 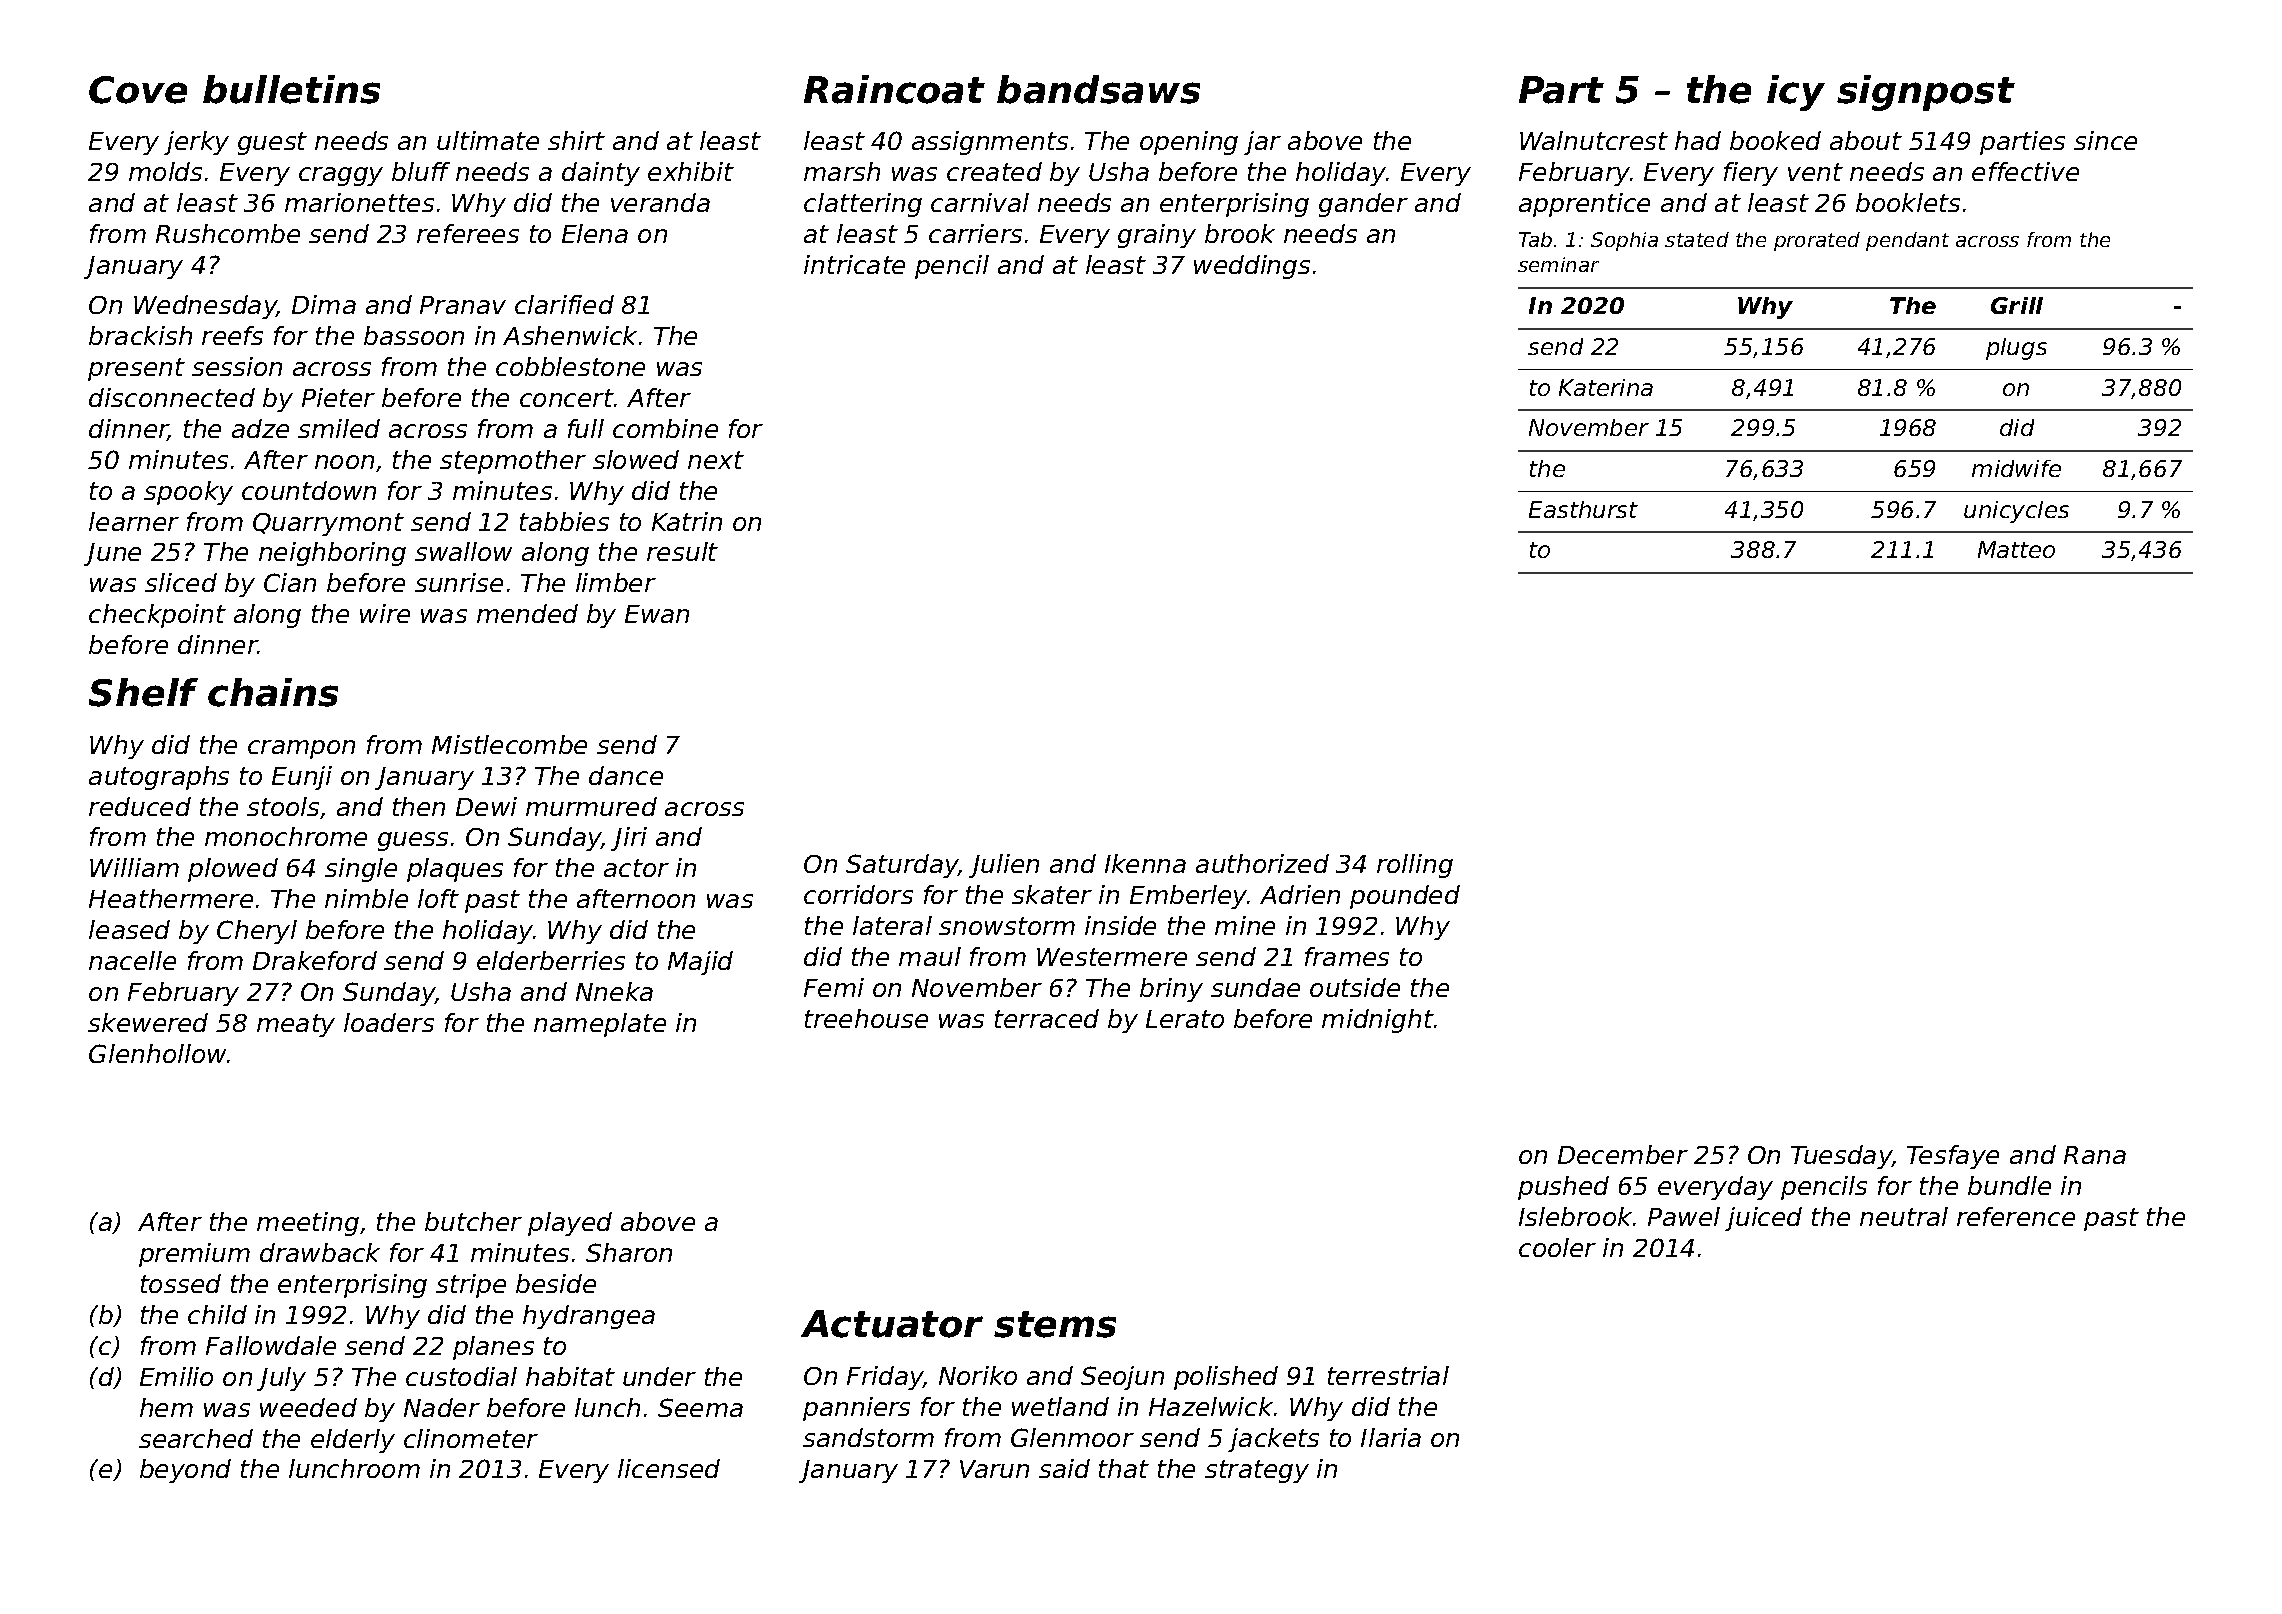 What do you see at coordinates (157, 1053) in the page?
I see `Glenhollow` at bounding box center [157, 1053].
